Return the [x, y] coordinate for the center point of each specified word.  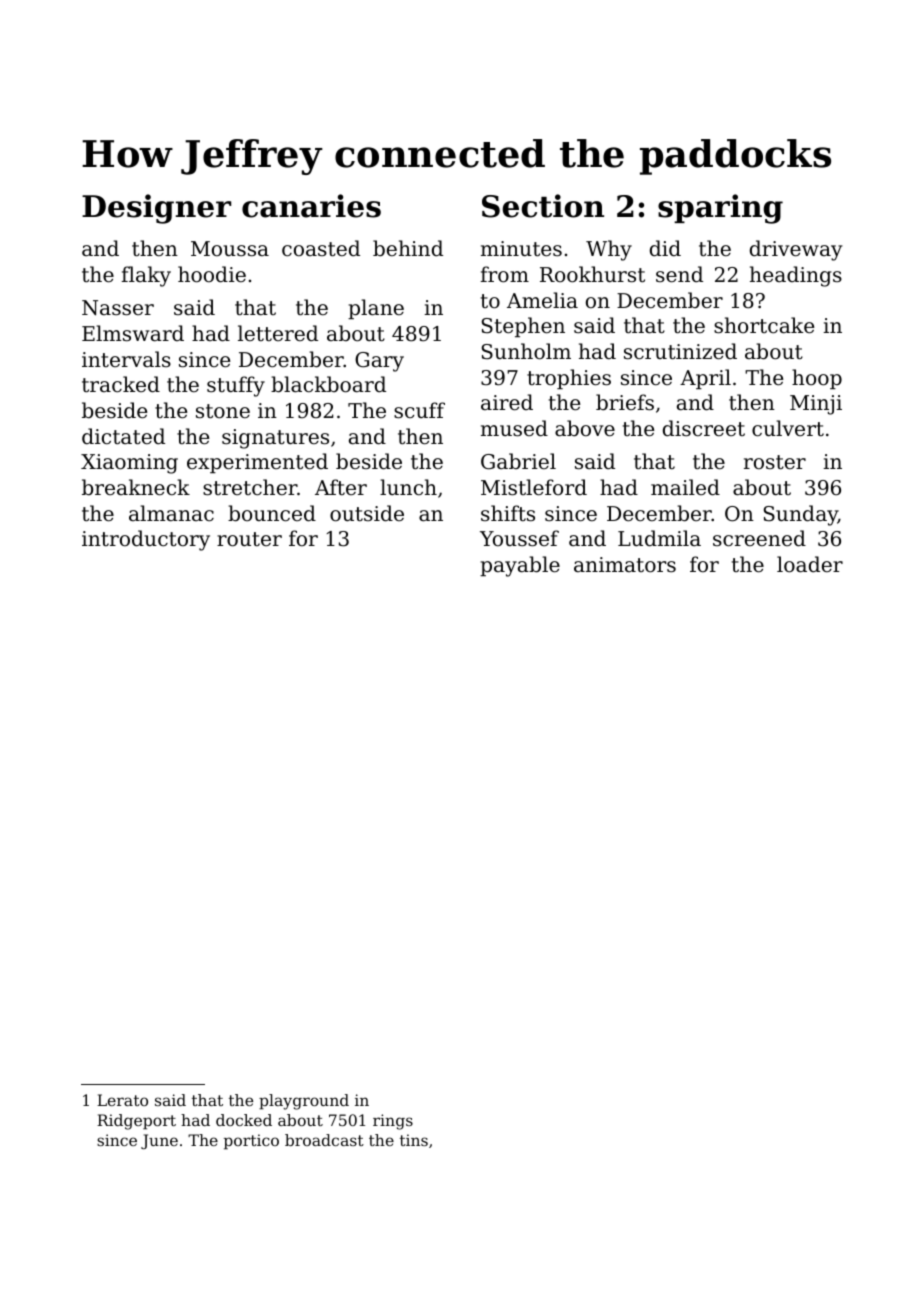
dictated [123, 436]
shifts [508, 513]
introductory [146, 540]
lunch [408, 487]
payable [520, 566]
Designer [156, 209]
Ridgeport [136, 1122]
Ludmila [659, 538]
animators [625, 565]
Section [543, 206]
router [249, 539]
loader [810, 564]
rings [393, 1122]
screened [759, 538]
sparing [720, 209]
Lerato [122, 1100]
